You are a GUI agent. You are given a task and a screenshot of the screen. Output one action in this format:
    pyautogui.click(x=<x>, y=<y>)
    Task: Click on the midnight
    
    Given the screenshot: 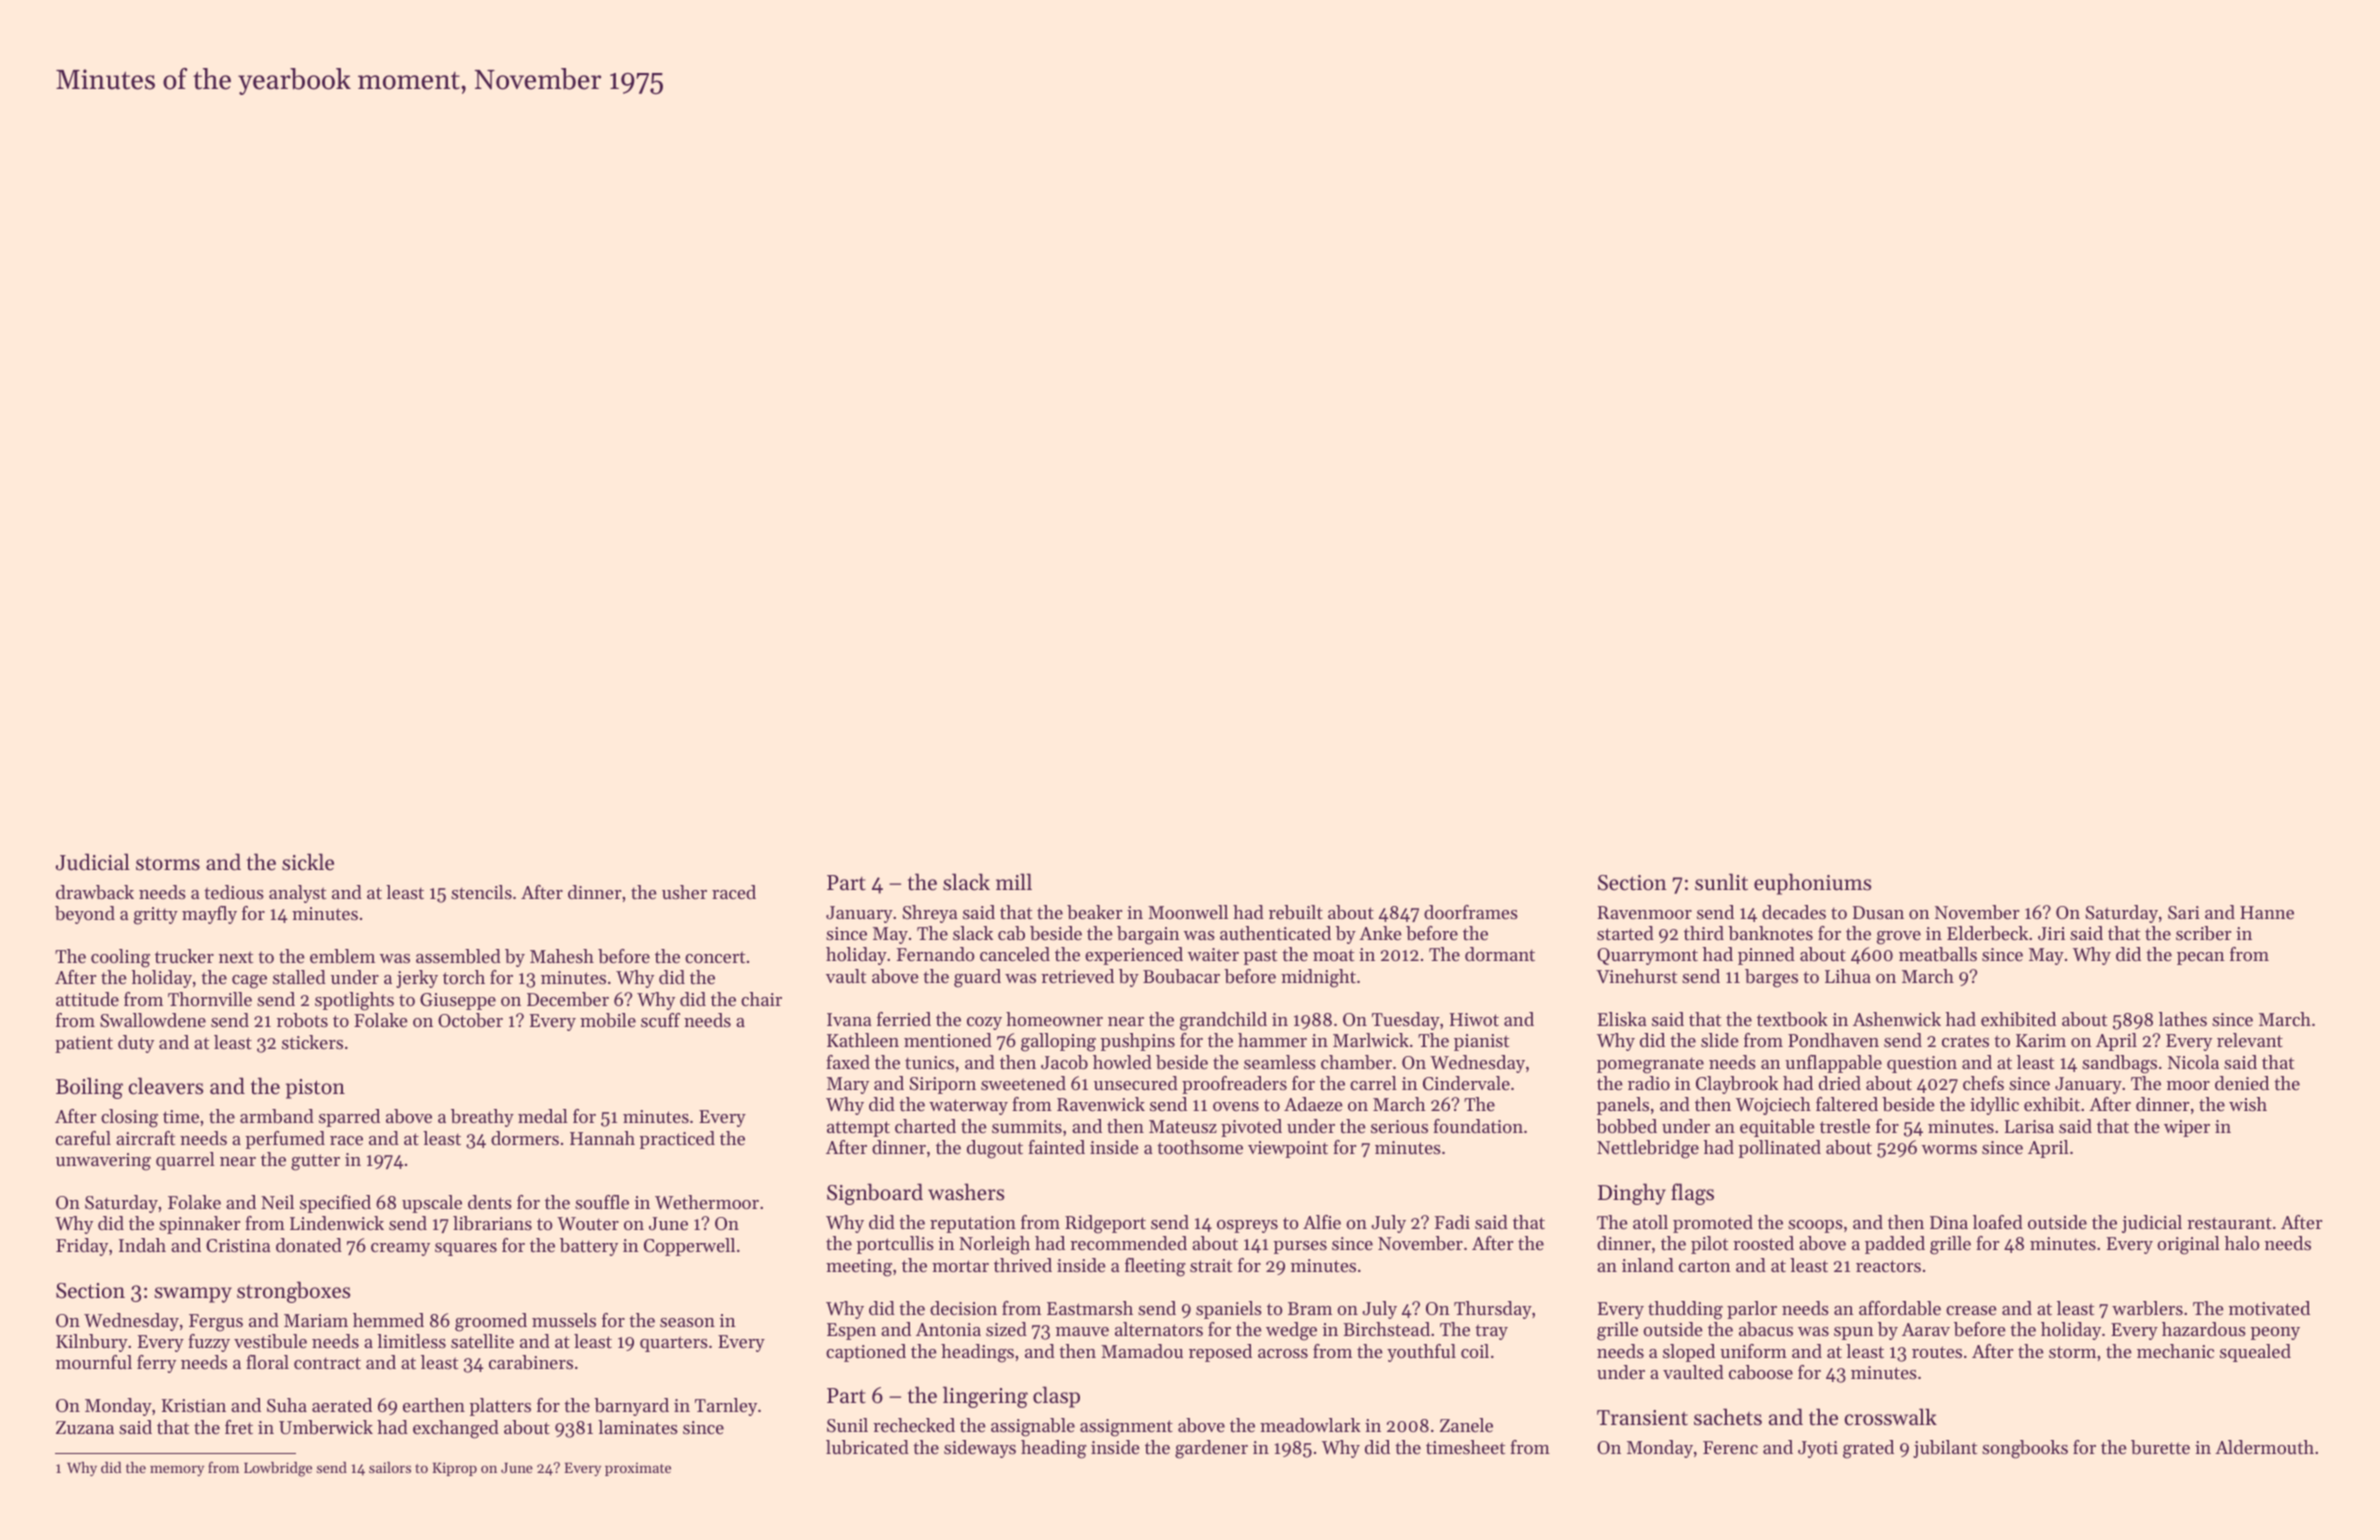 What is the action you would take?
    pyautogui.click(x=1318, y=978)
